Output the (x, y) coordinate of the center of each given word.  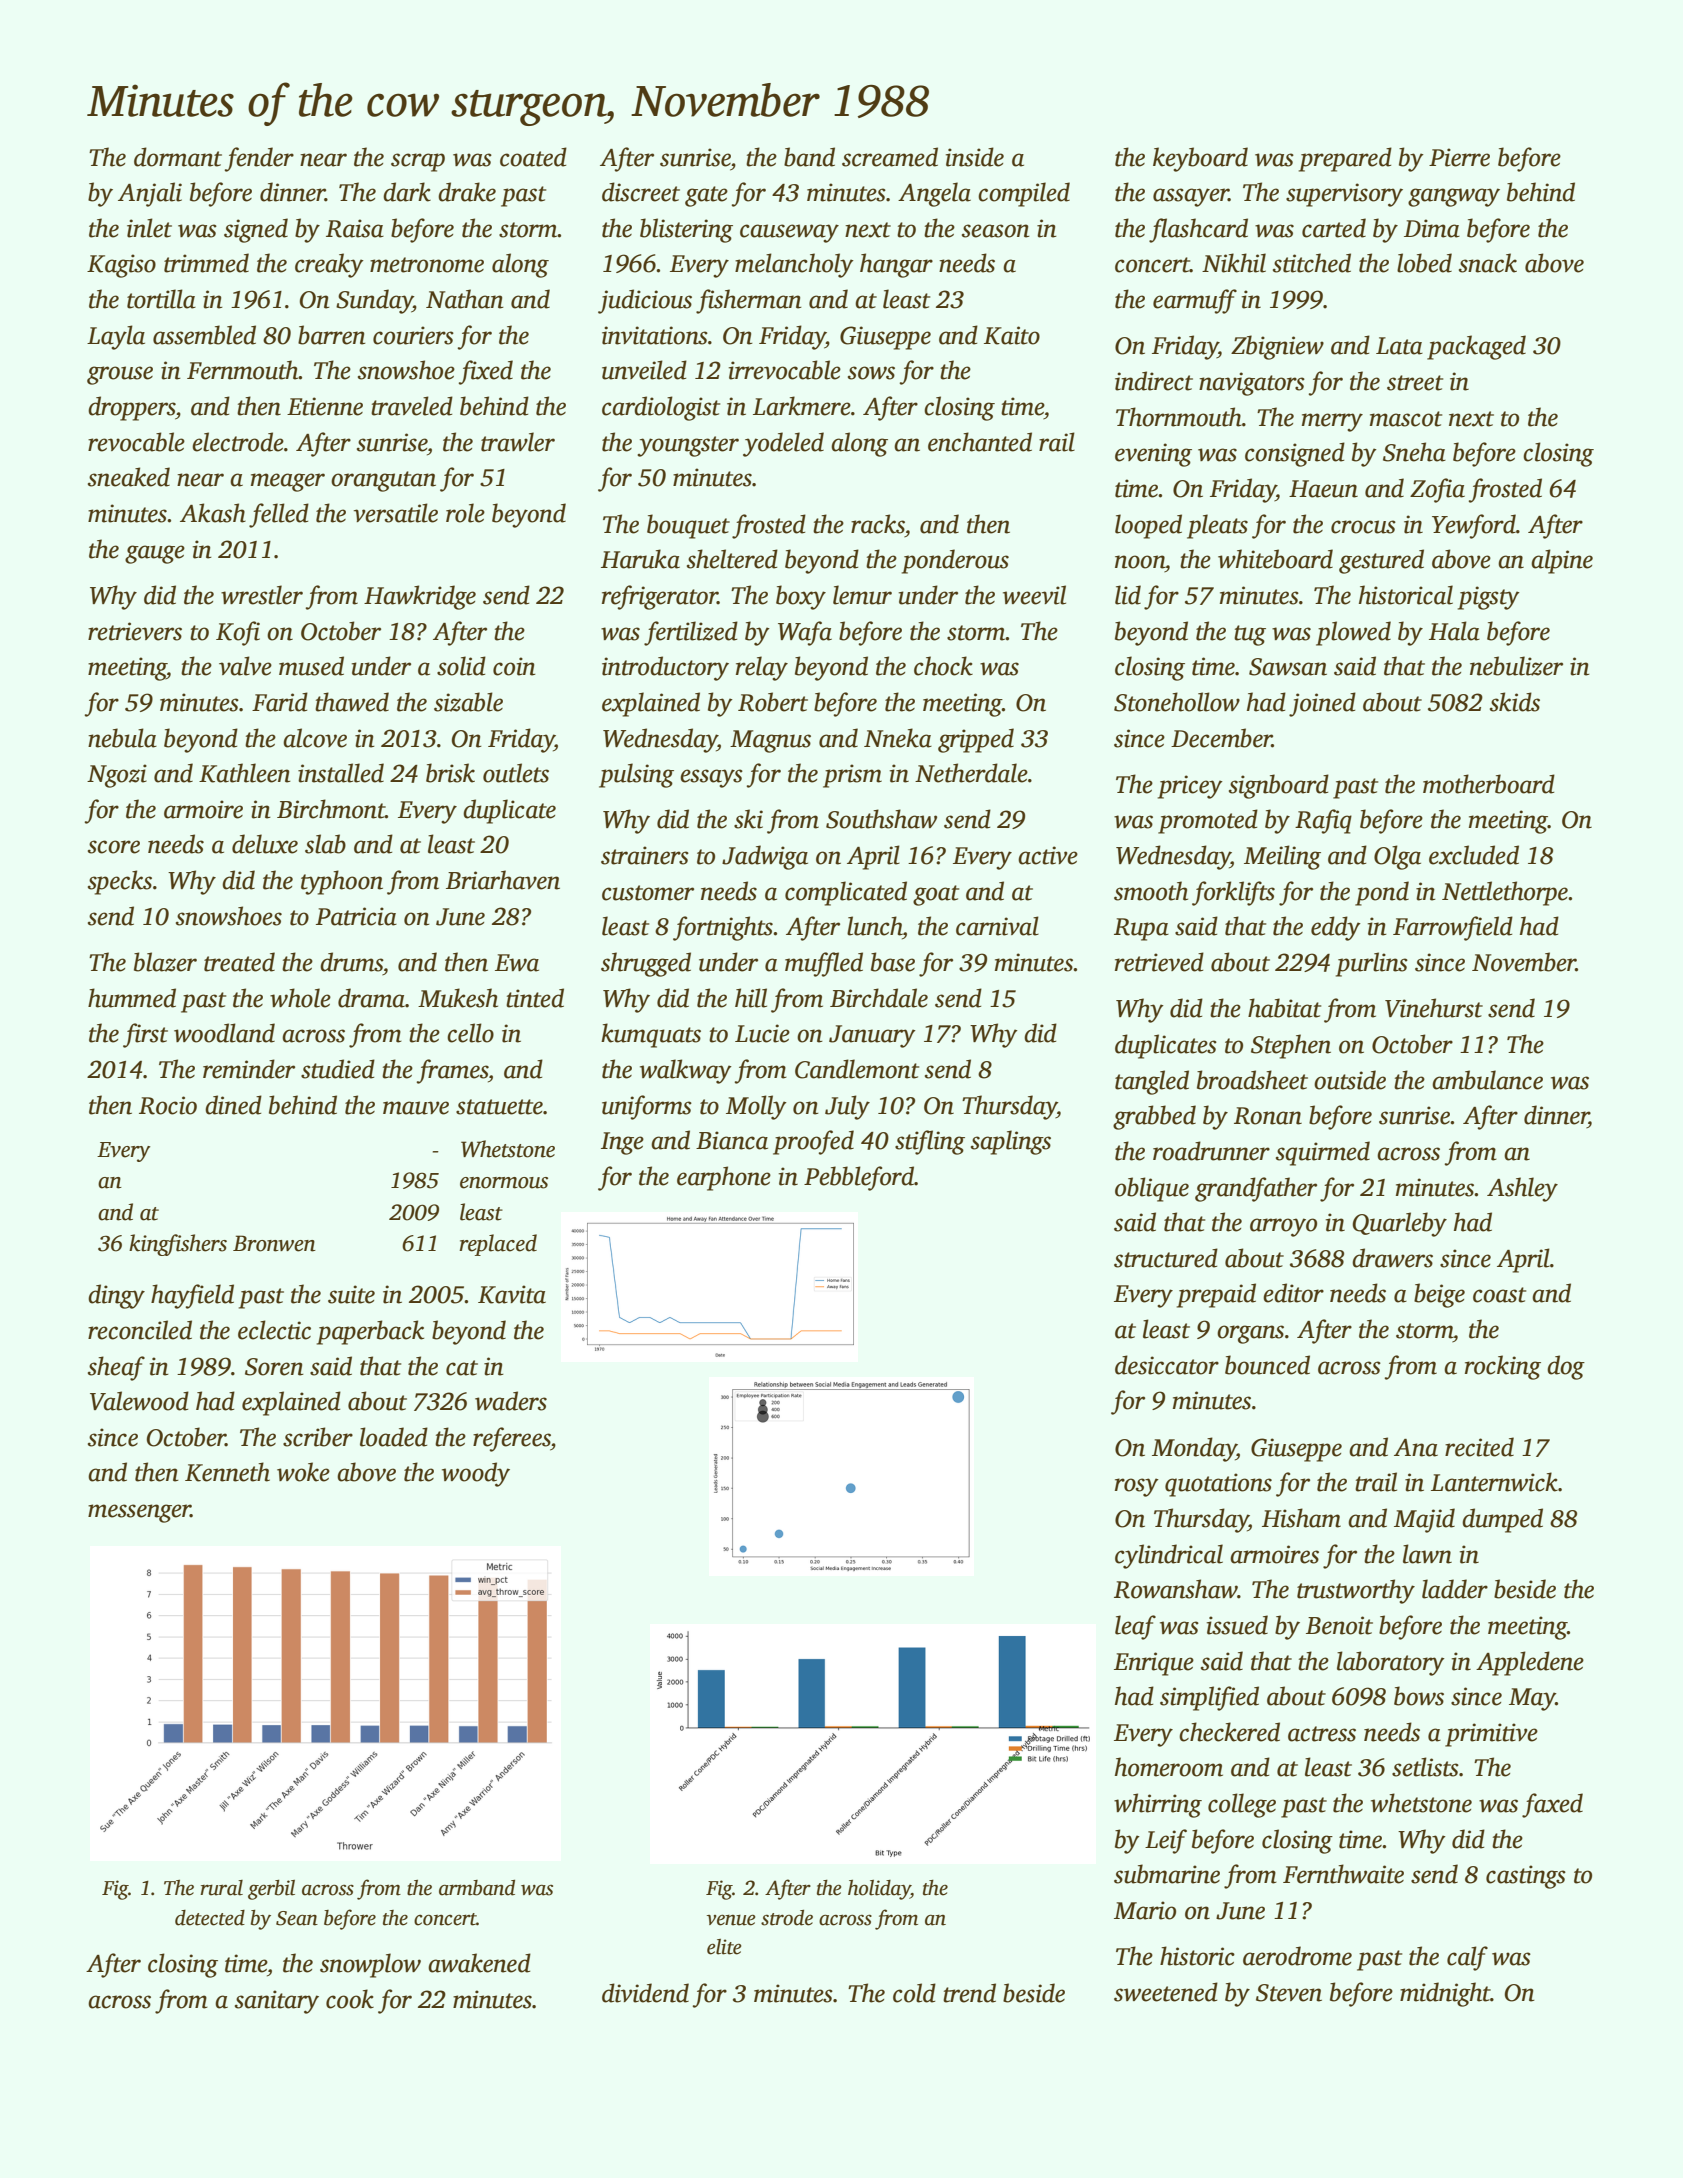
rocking (1503, 1367)
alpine (1562, 561)
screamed (890, 157)
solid (461, 666)
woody (476, 1474)
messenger (139, 1513)
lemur (862, 595)
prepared (1345, 159)
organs (1250, 1334)
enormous (504, 1183)
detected (210, 1918)
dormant (178, 157)
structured (1166, 1258)
